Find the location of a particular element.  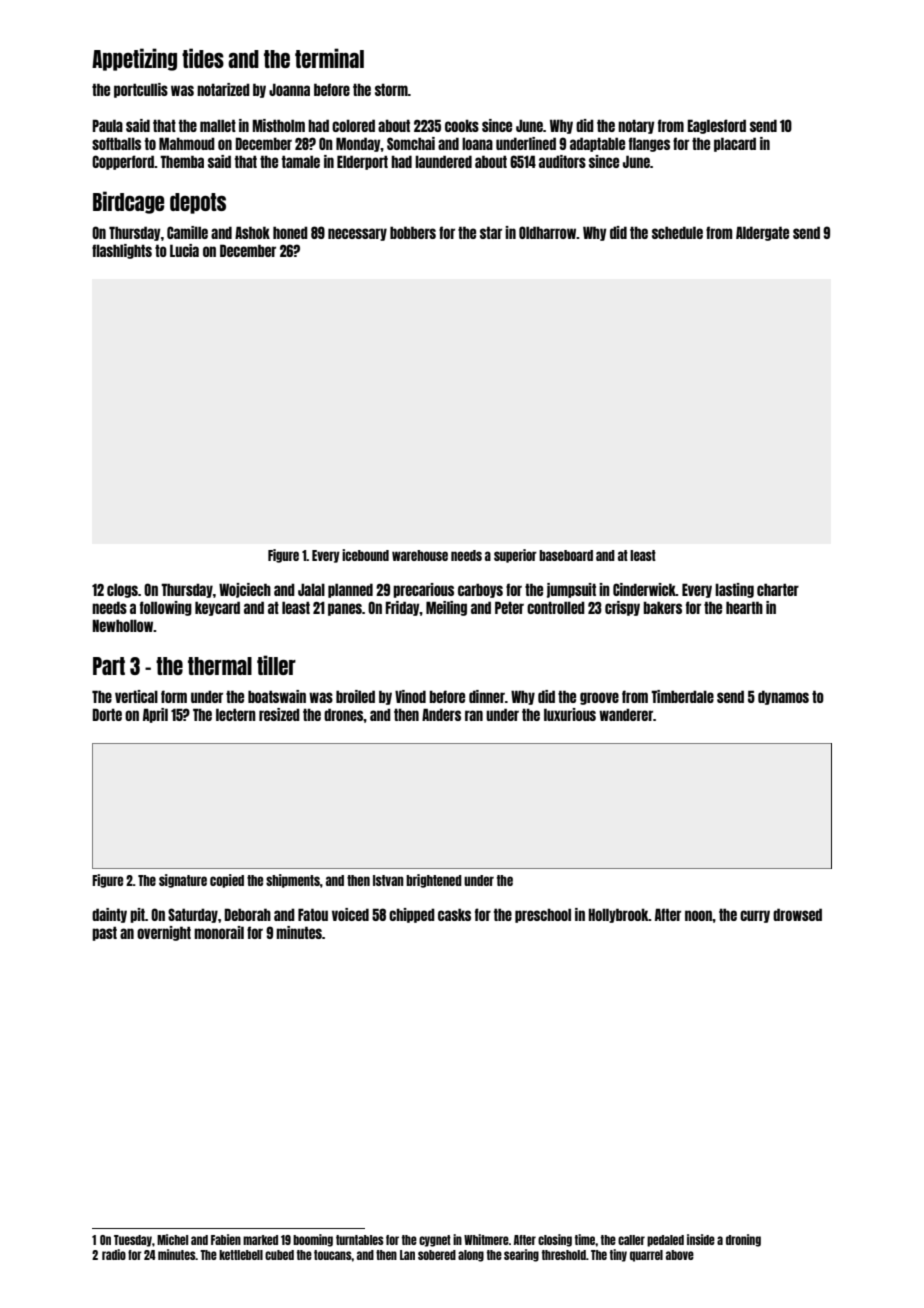

notary is located at coordinates (636, 126).
